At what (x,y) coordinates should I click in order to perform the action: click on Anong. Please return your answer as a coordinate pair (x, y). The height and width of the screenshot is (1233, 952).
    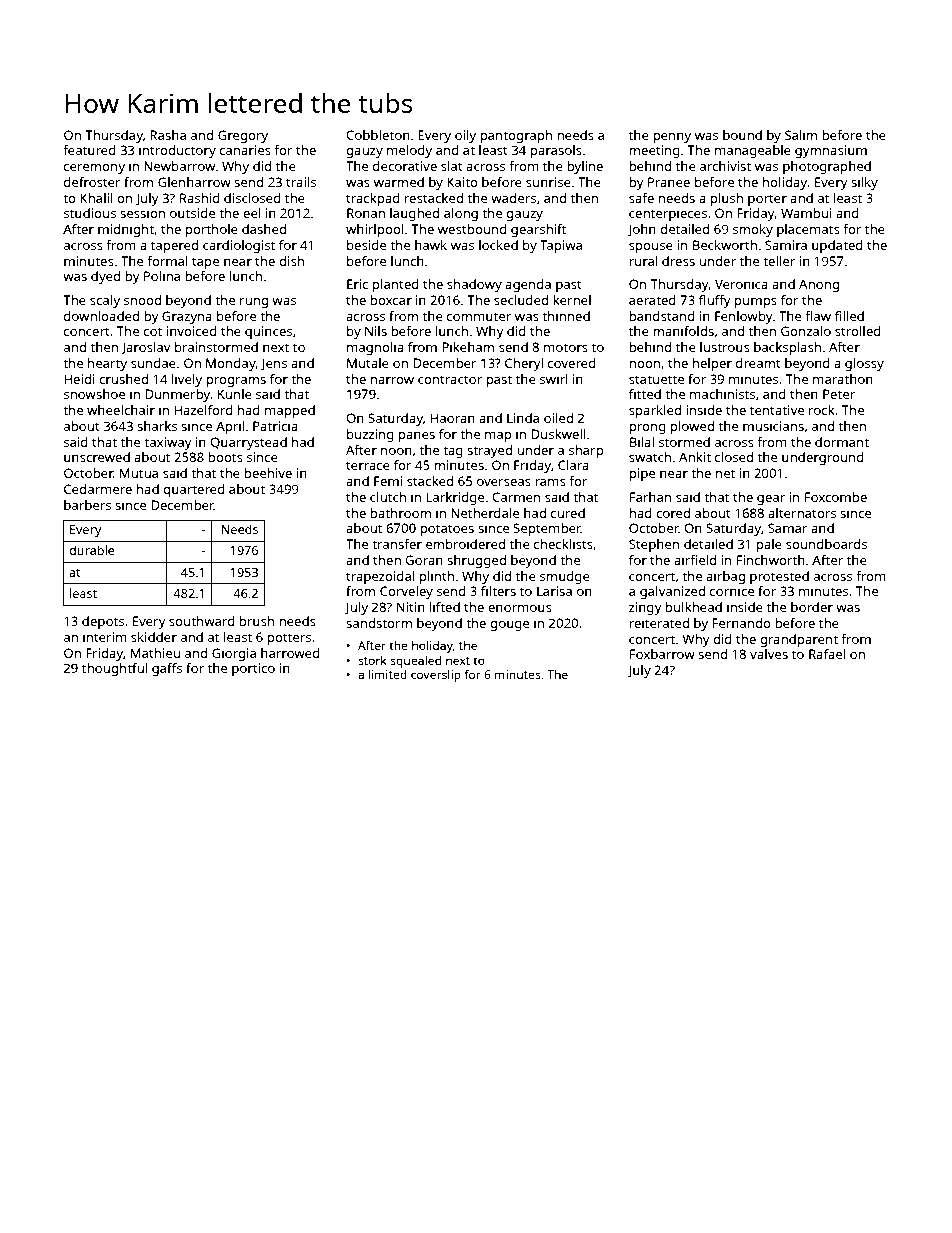
    Looking at the image, I should click on (819, 285).
